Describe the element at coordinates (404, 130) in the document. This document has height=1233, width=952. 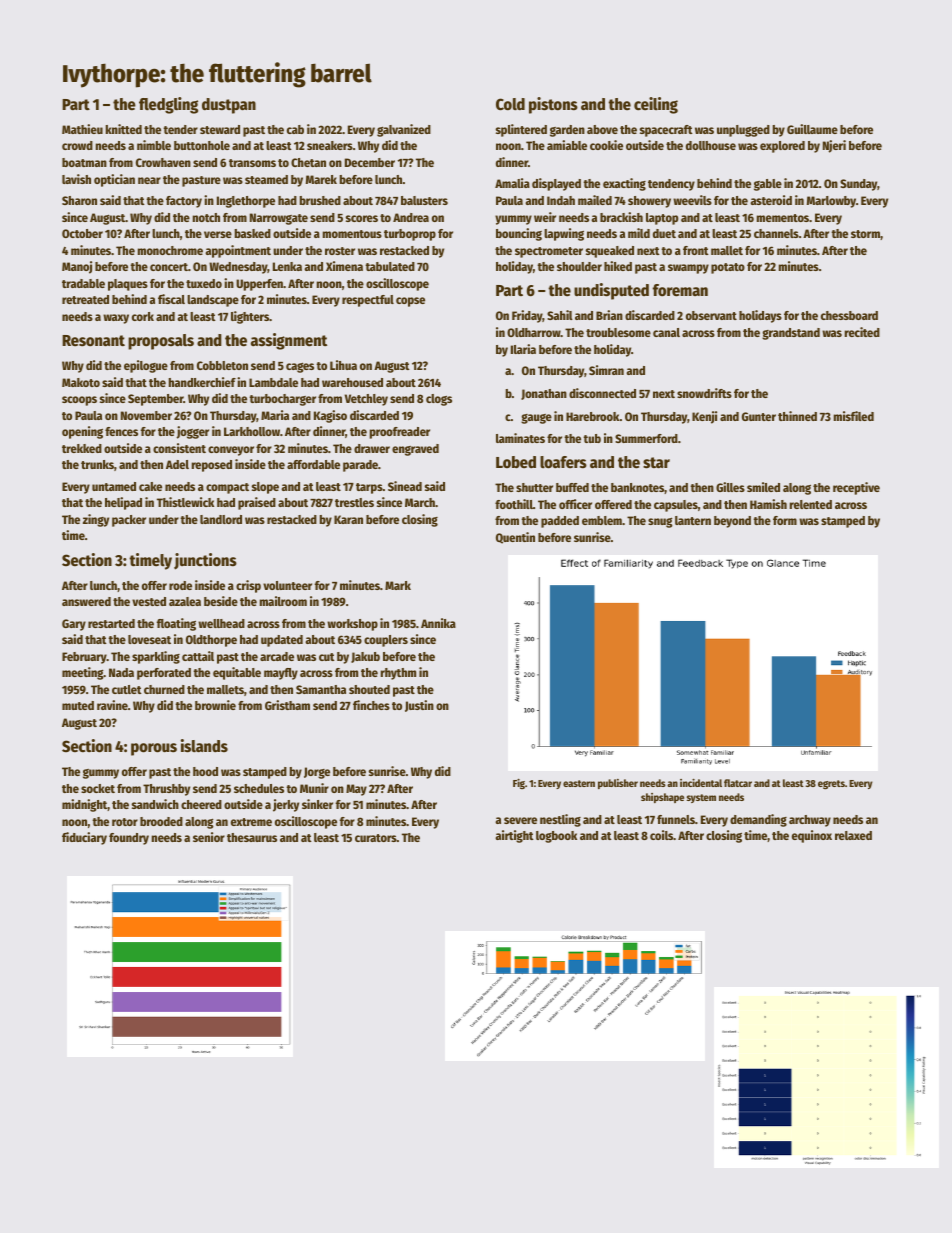
I see `galvanized` at that location.
